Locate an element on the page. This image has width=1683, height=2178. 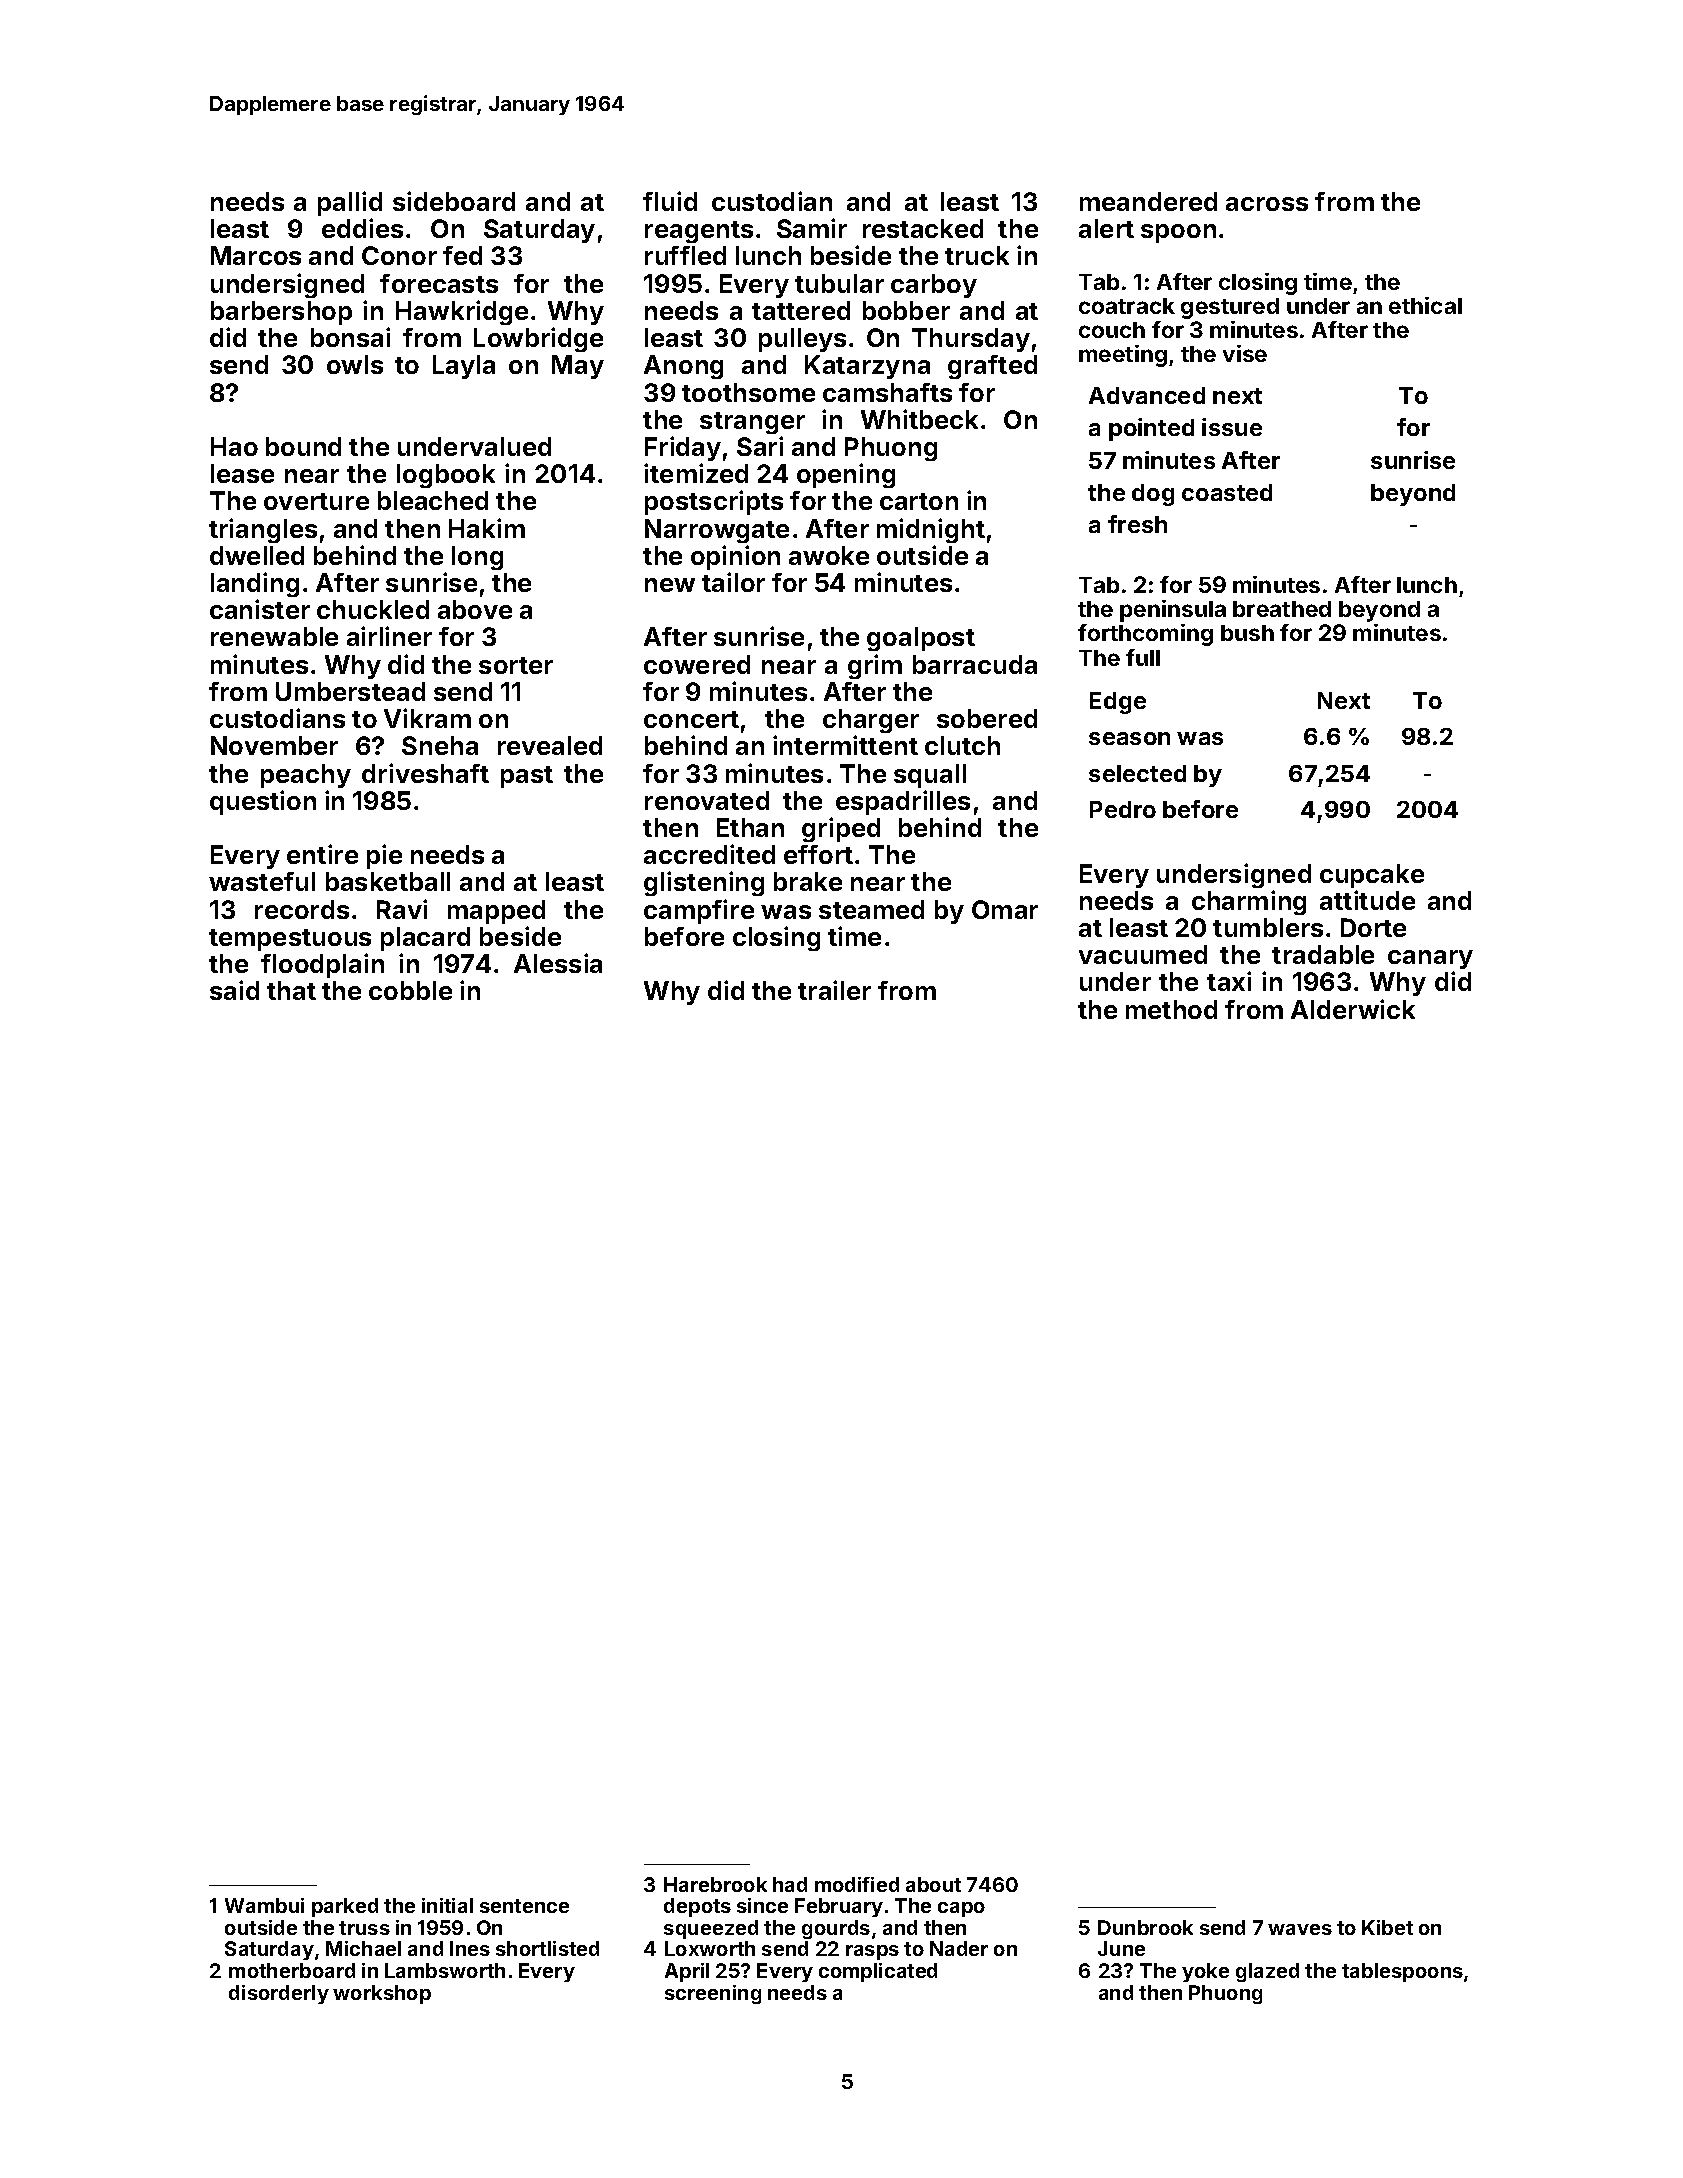
Lambsworth is located at coordinates (445, 1970).
